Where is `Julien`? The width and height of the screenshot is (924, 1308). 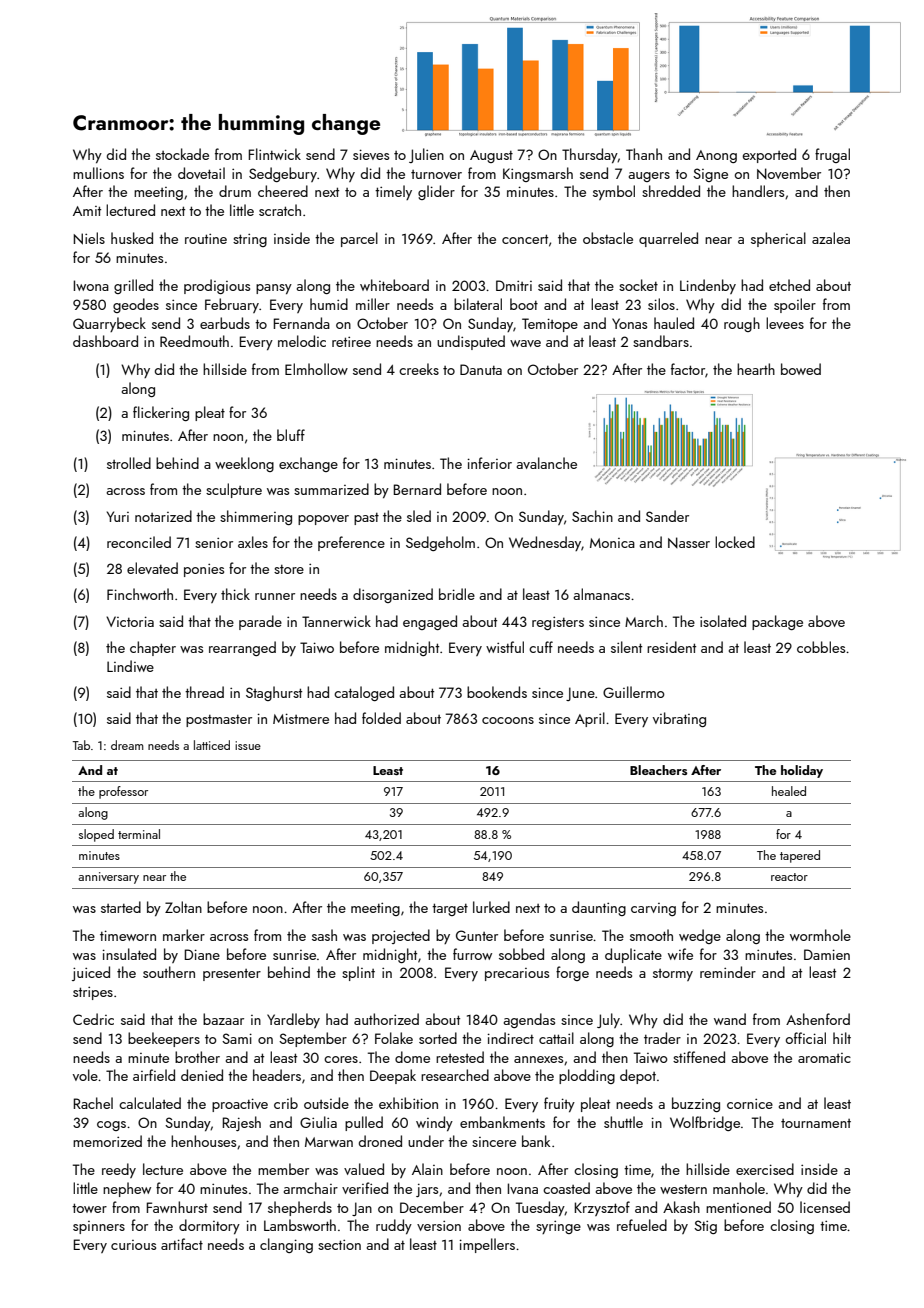
Julien is located at coordinates (426, 155).
